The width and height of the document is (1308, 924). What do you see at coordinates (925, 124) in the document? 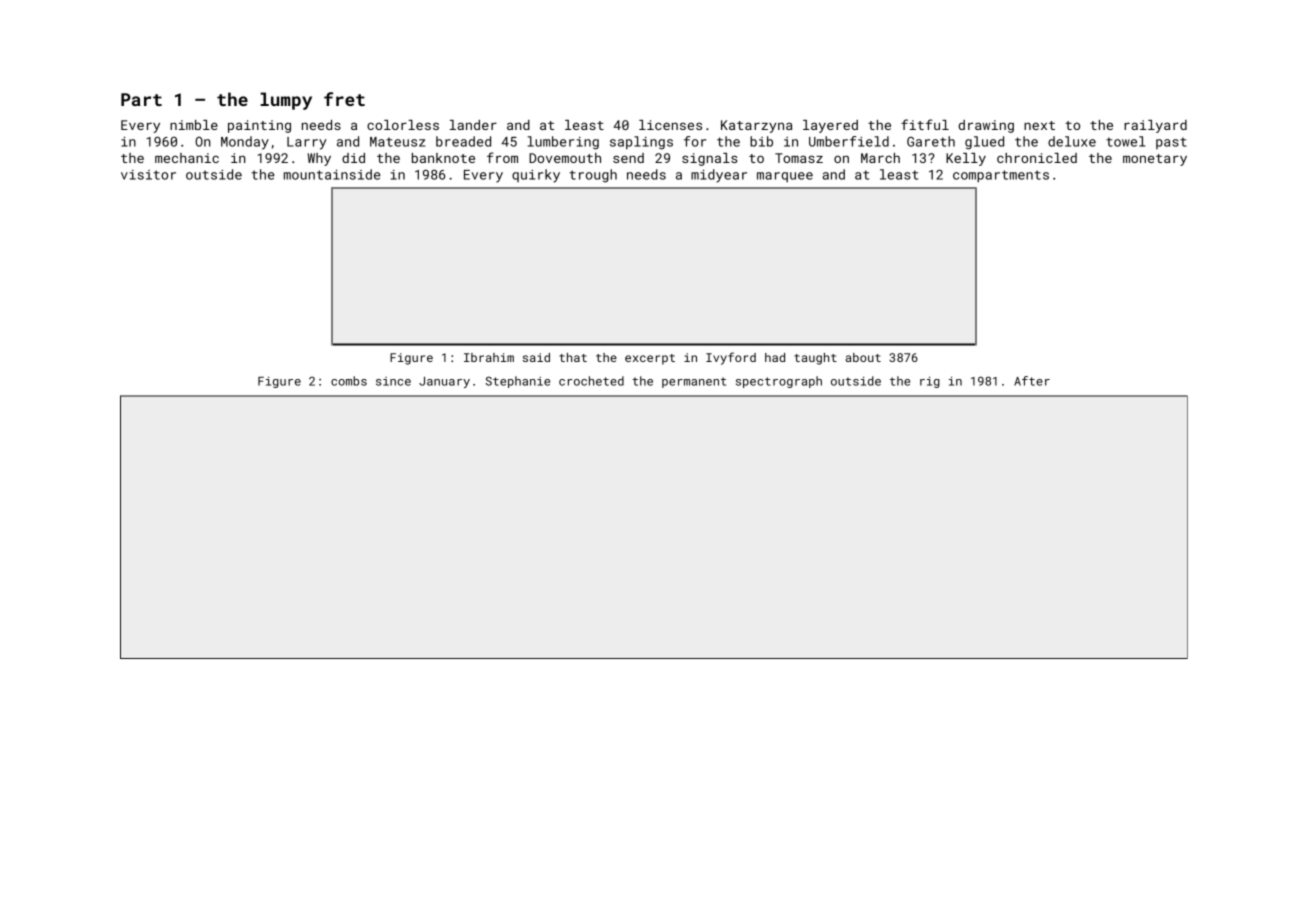
I see `fitful` at bounding box center [925, 124].
